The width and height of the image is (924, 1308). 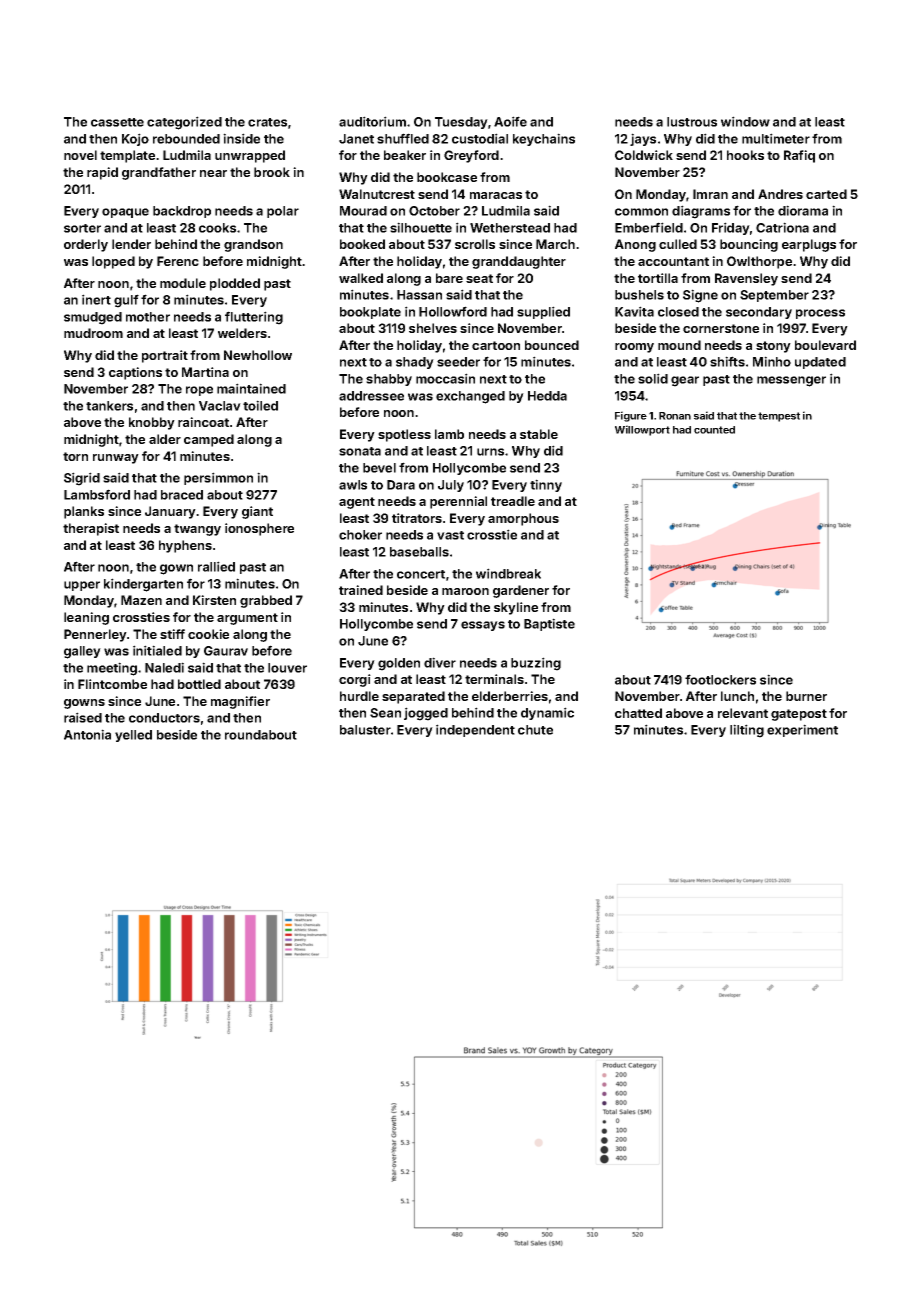 What do you see at coordinates (453, 311) in the image?
I see `Hollowford` at bounding box center [453, 311].
